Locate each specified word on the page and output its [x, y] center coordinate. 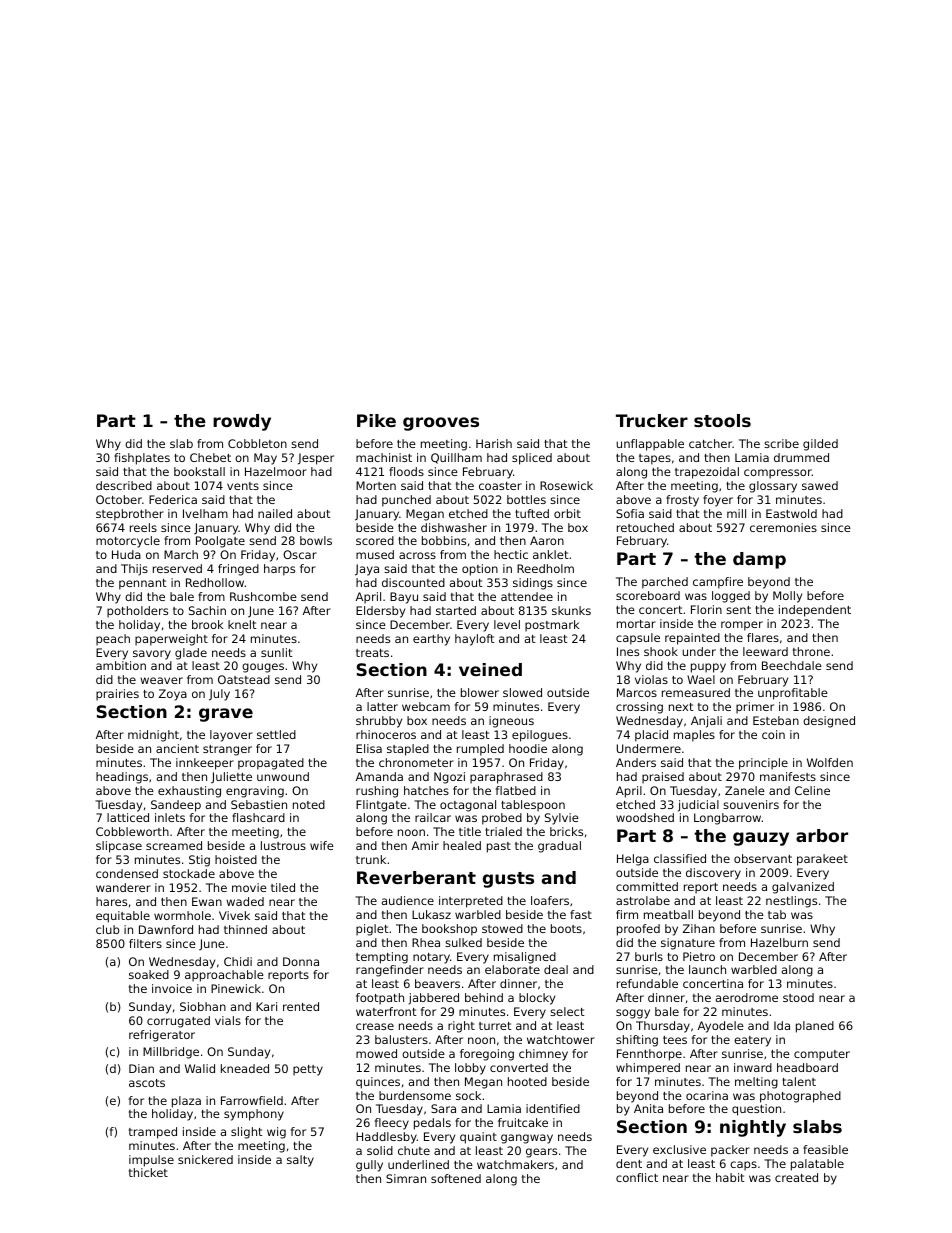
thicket [148, 1172]
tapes [655, 459]
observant [763, 858]
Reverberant [416, 877]
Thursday [663, 1027]
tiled [283, 887]
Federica [173, 499]
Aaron [547, 540]
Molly [787, 597]
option [480, 570]
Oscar [300, 554]
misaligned [525, 958]
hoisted [236, 859]
